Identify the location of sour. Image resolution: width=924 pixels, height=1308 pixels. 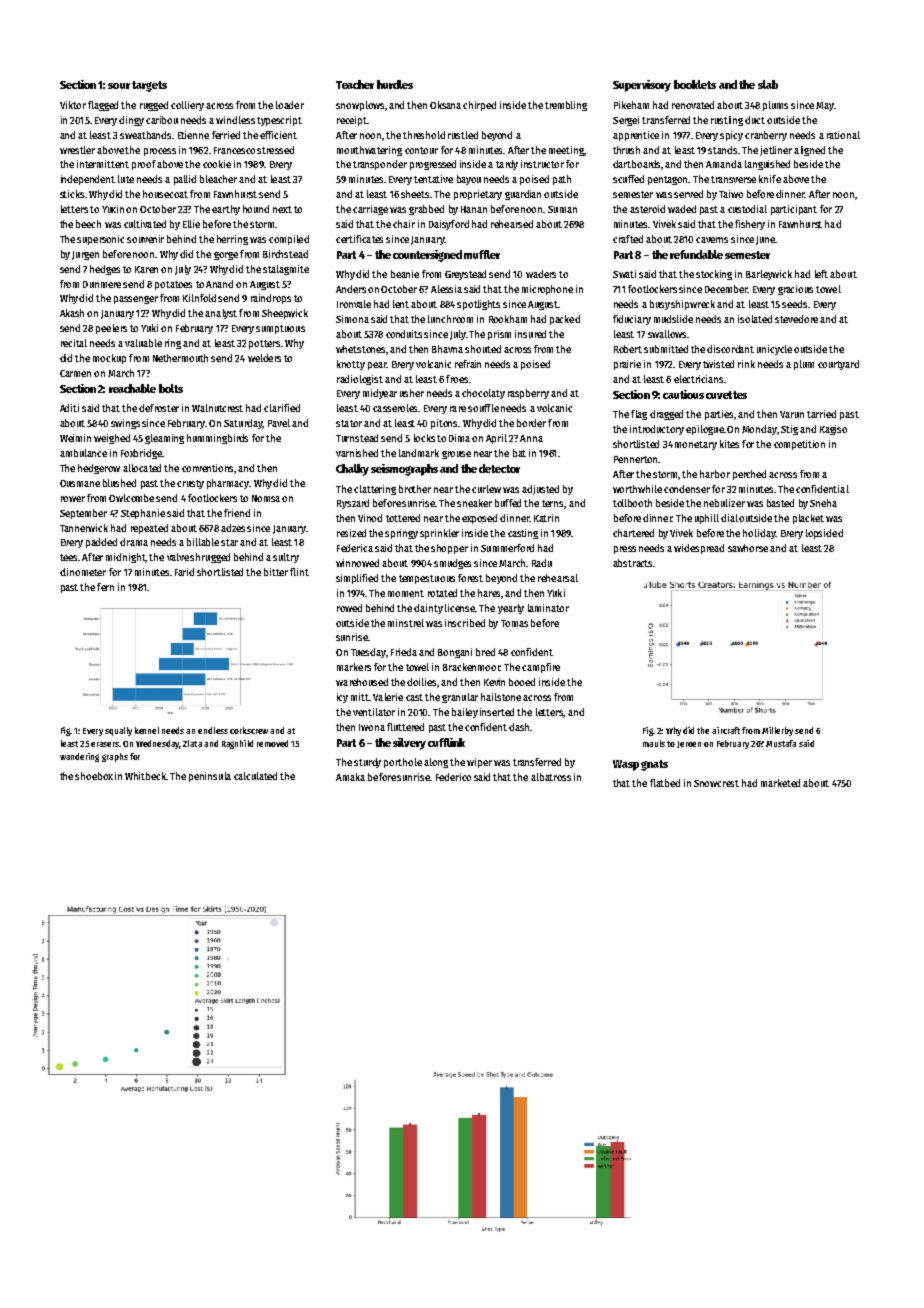
(119, 86).
